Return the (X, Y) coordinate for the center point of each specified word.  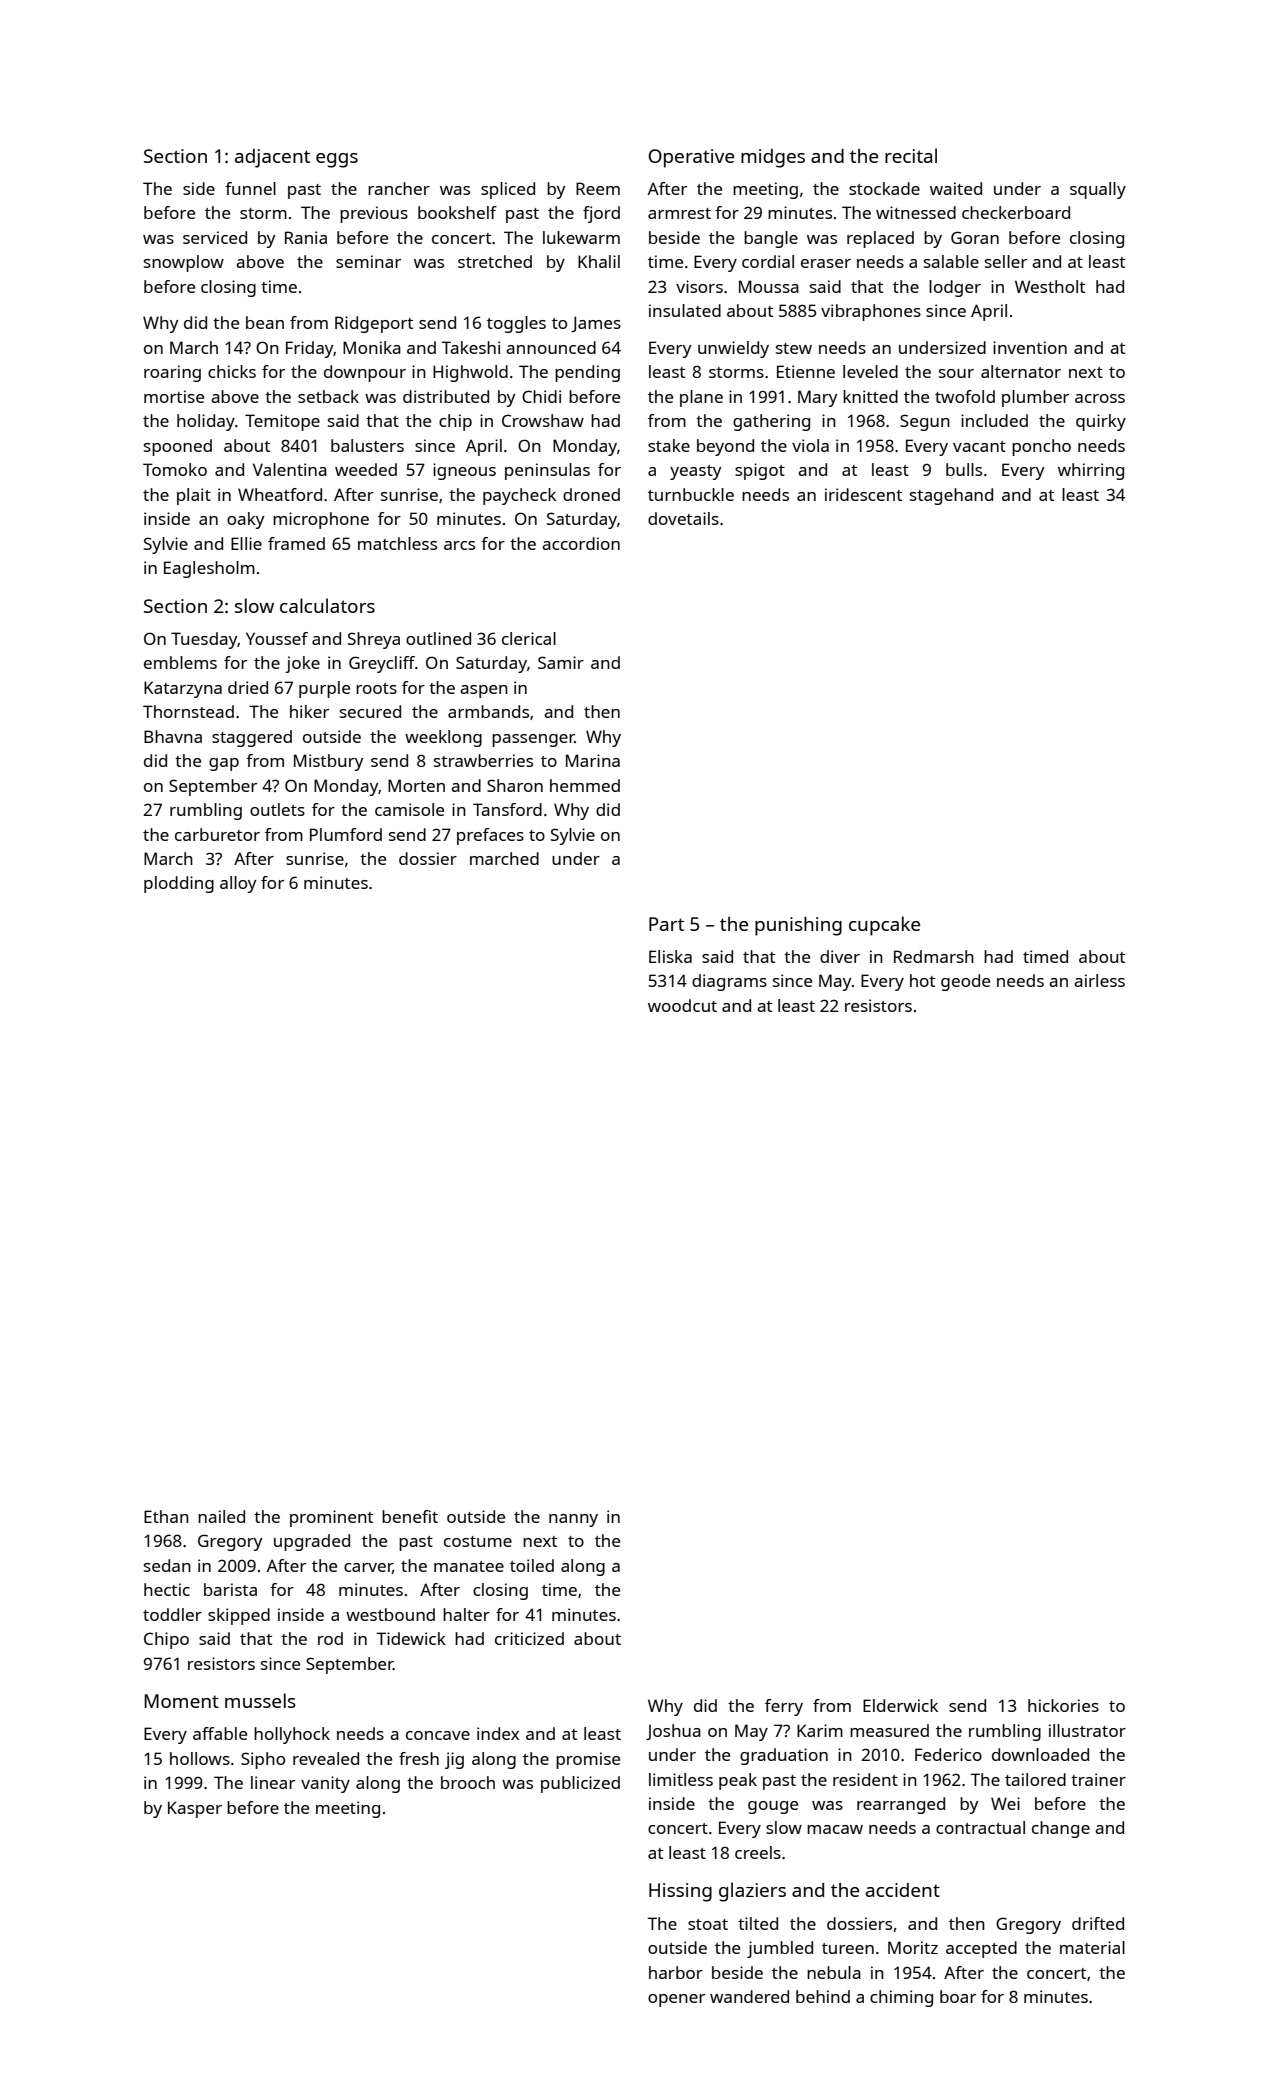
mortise (174, 396)
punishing (798, 926)
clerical (529, 638)
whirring (1091, 471)
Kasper (195, 1809)
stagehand (951, 496)
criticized (529, 1638)
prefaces (490, 836)
